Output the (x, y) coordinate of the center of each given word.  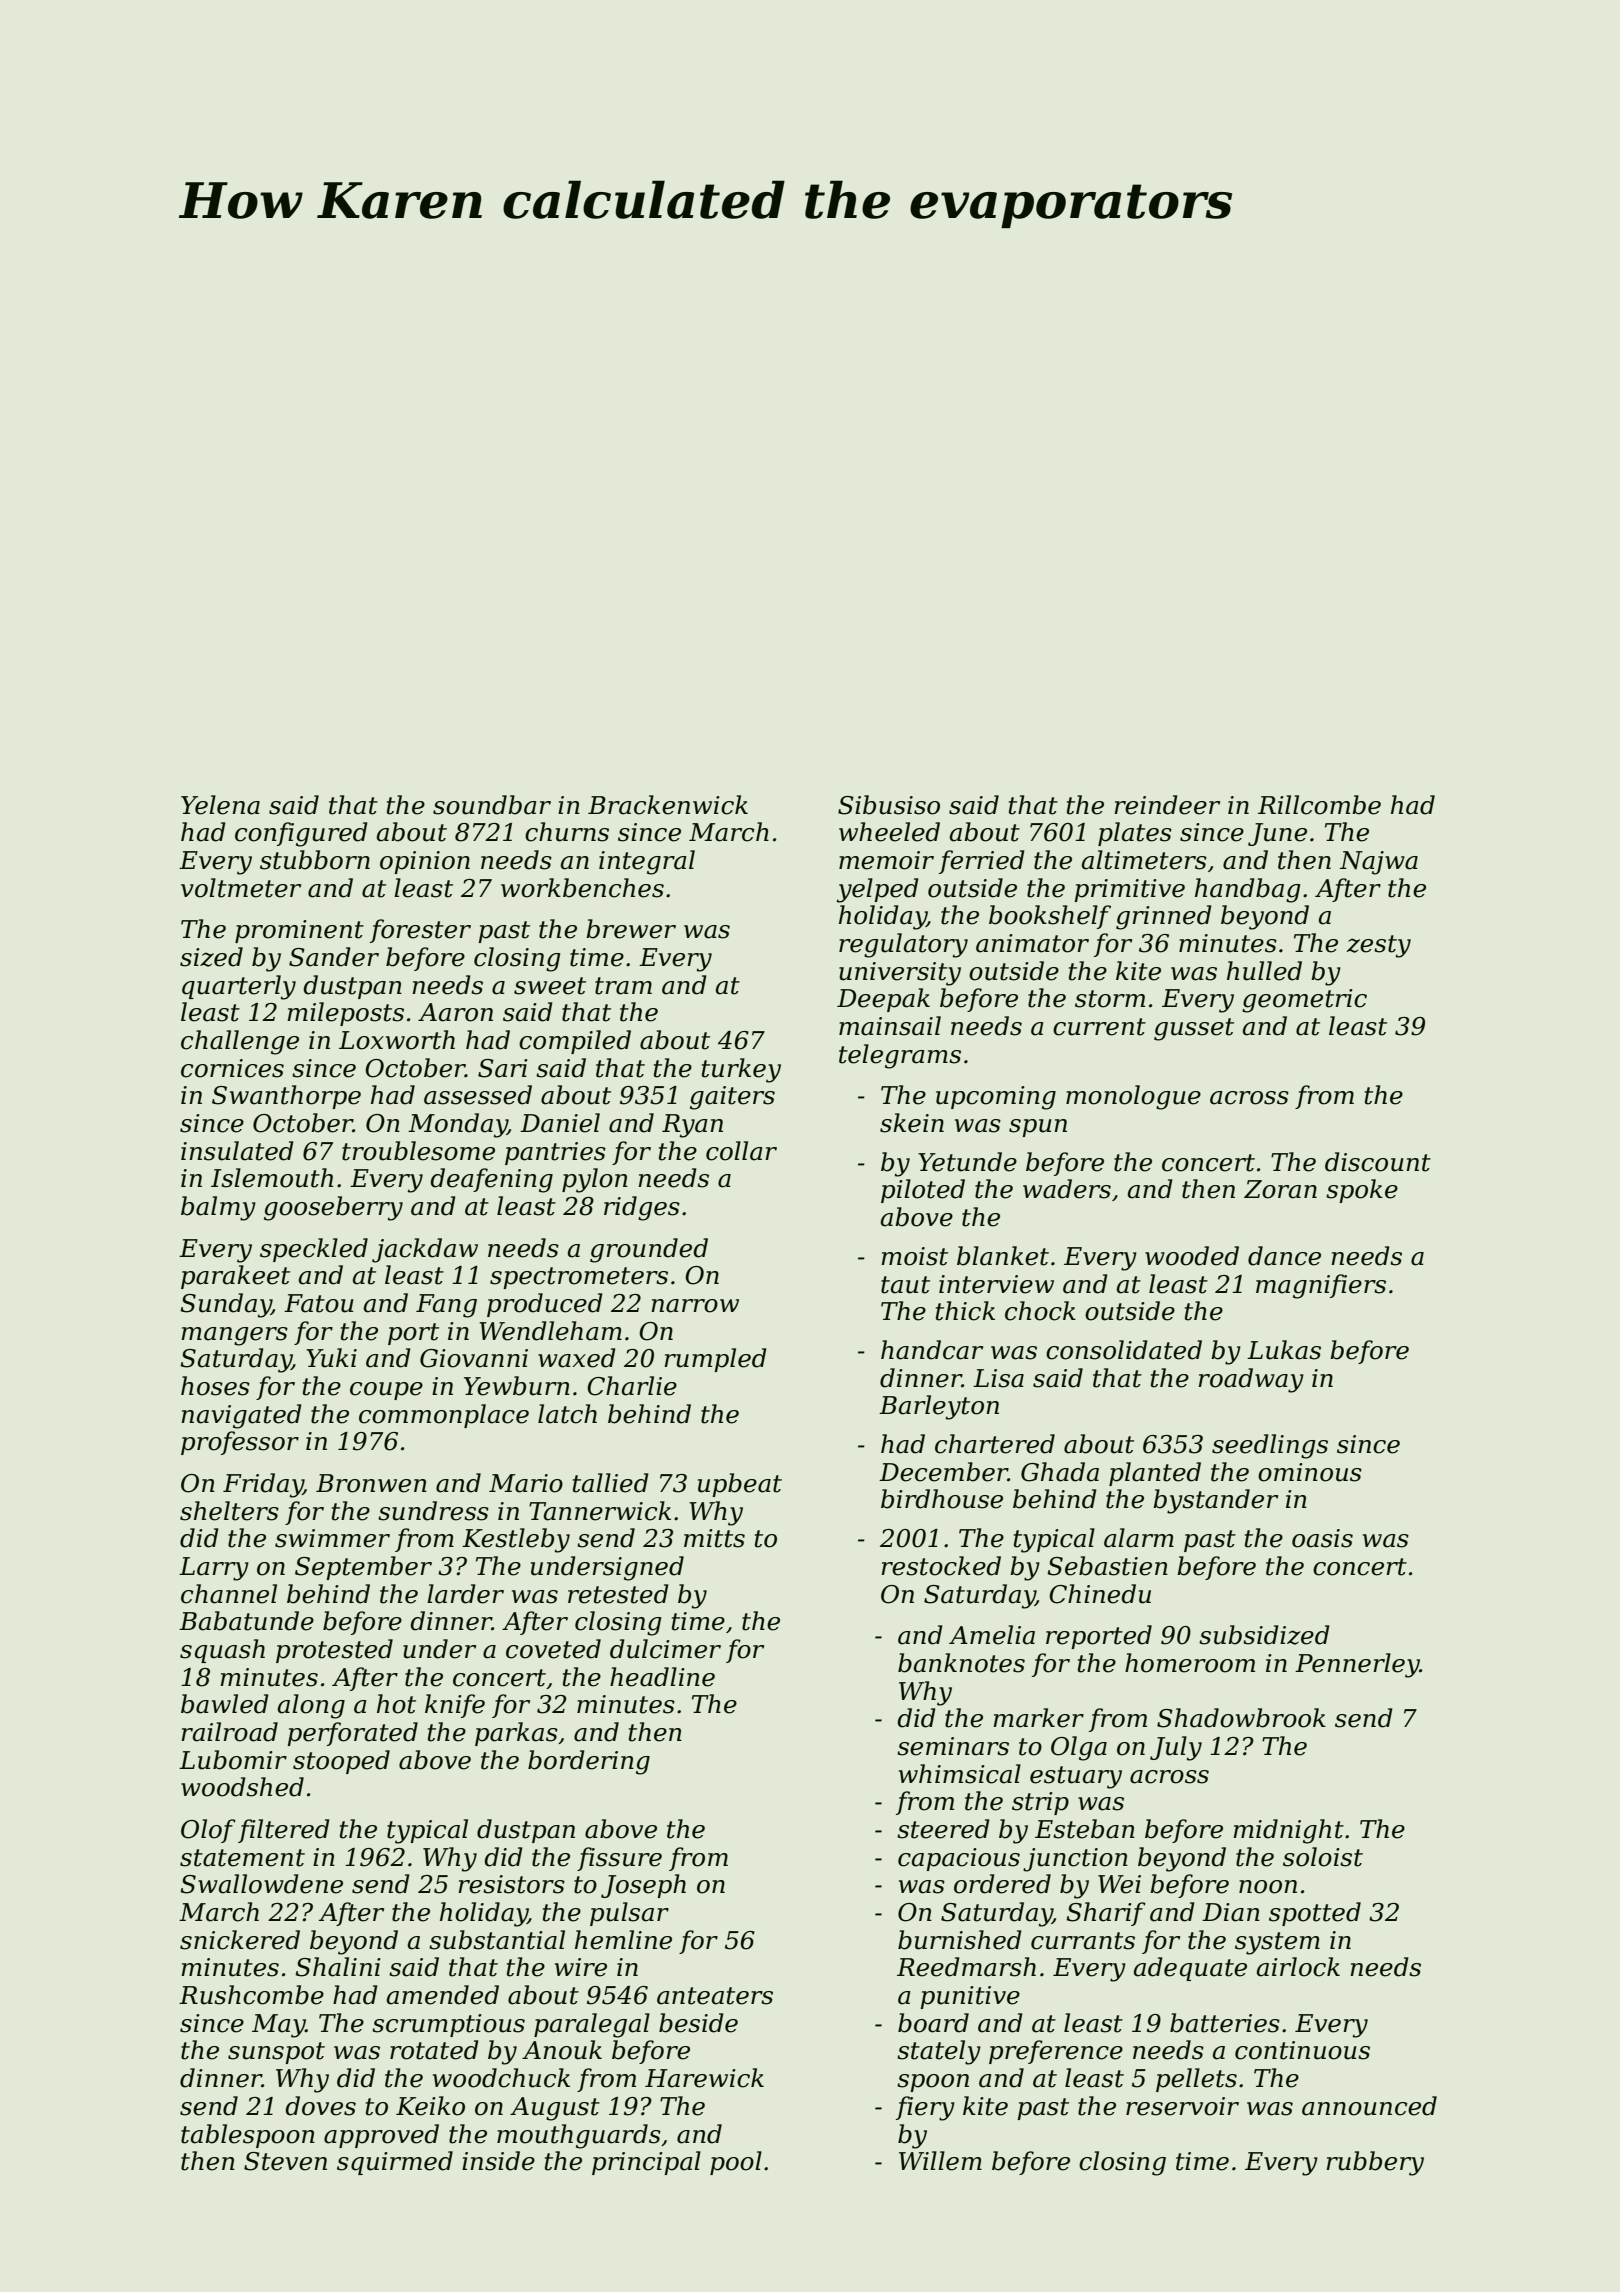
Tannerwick (600, 1511)
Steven (285, 2161)
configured (301, 834)
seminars (953, 1746)
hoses (215, 1386)
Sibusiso (889, 805)
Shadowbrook (1241, 1718)
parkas (516, 1734)
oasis (1322, 1538)
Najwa (1379, 863)
